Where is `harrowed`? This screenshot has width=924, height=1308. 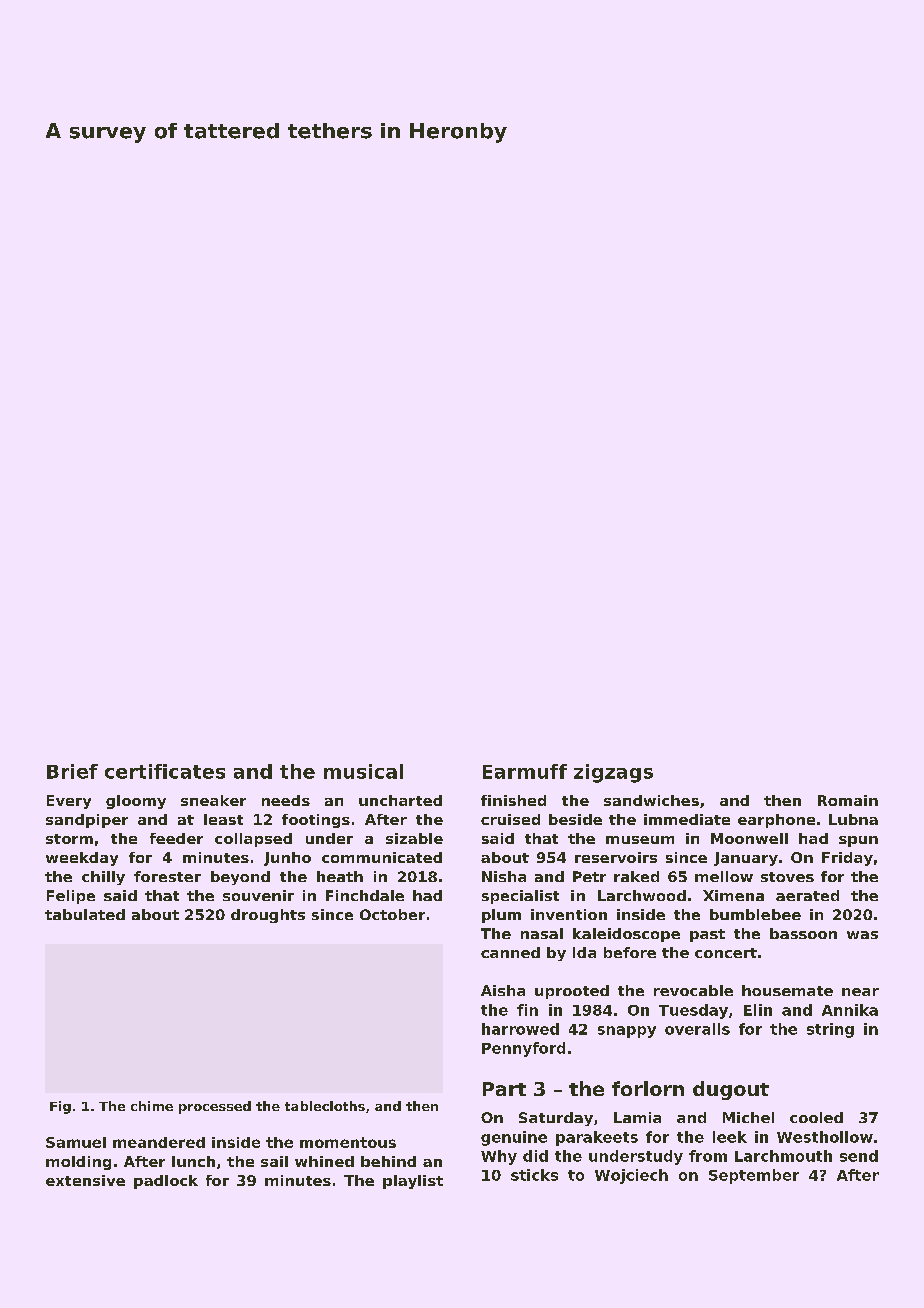
harrowed is located at coordinates (520, 1029).
